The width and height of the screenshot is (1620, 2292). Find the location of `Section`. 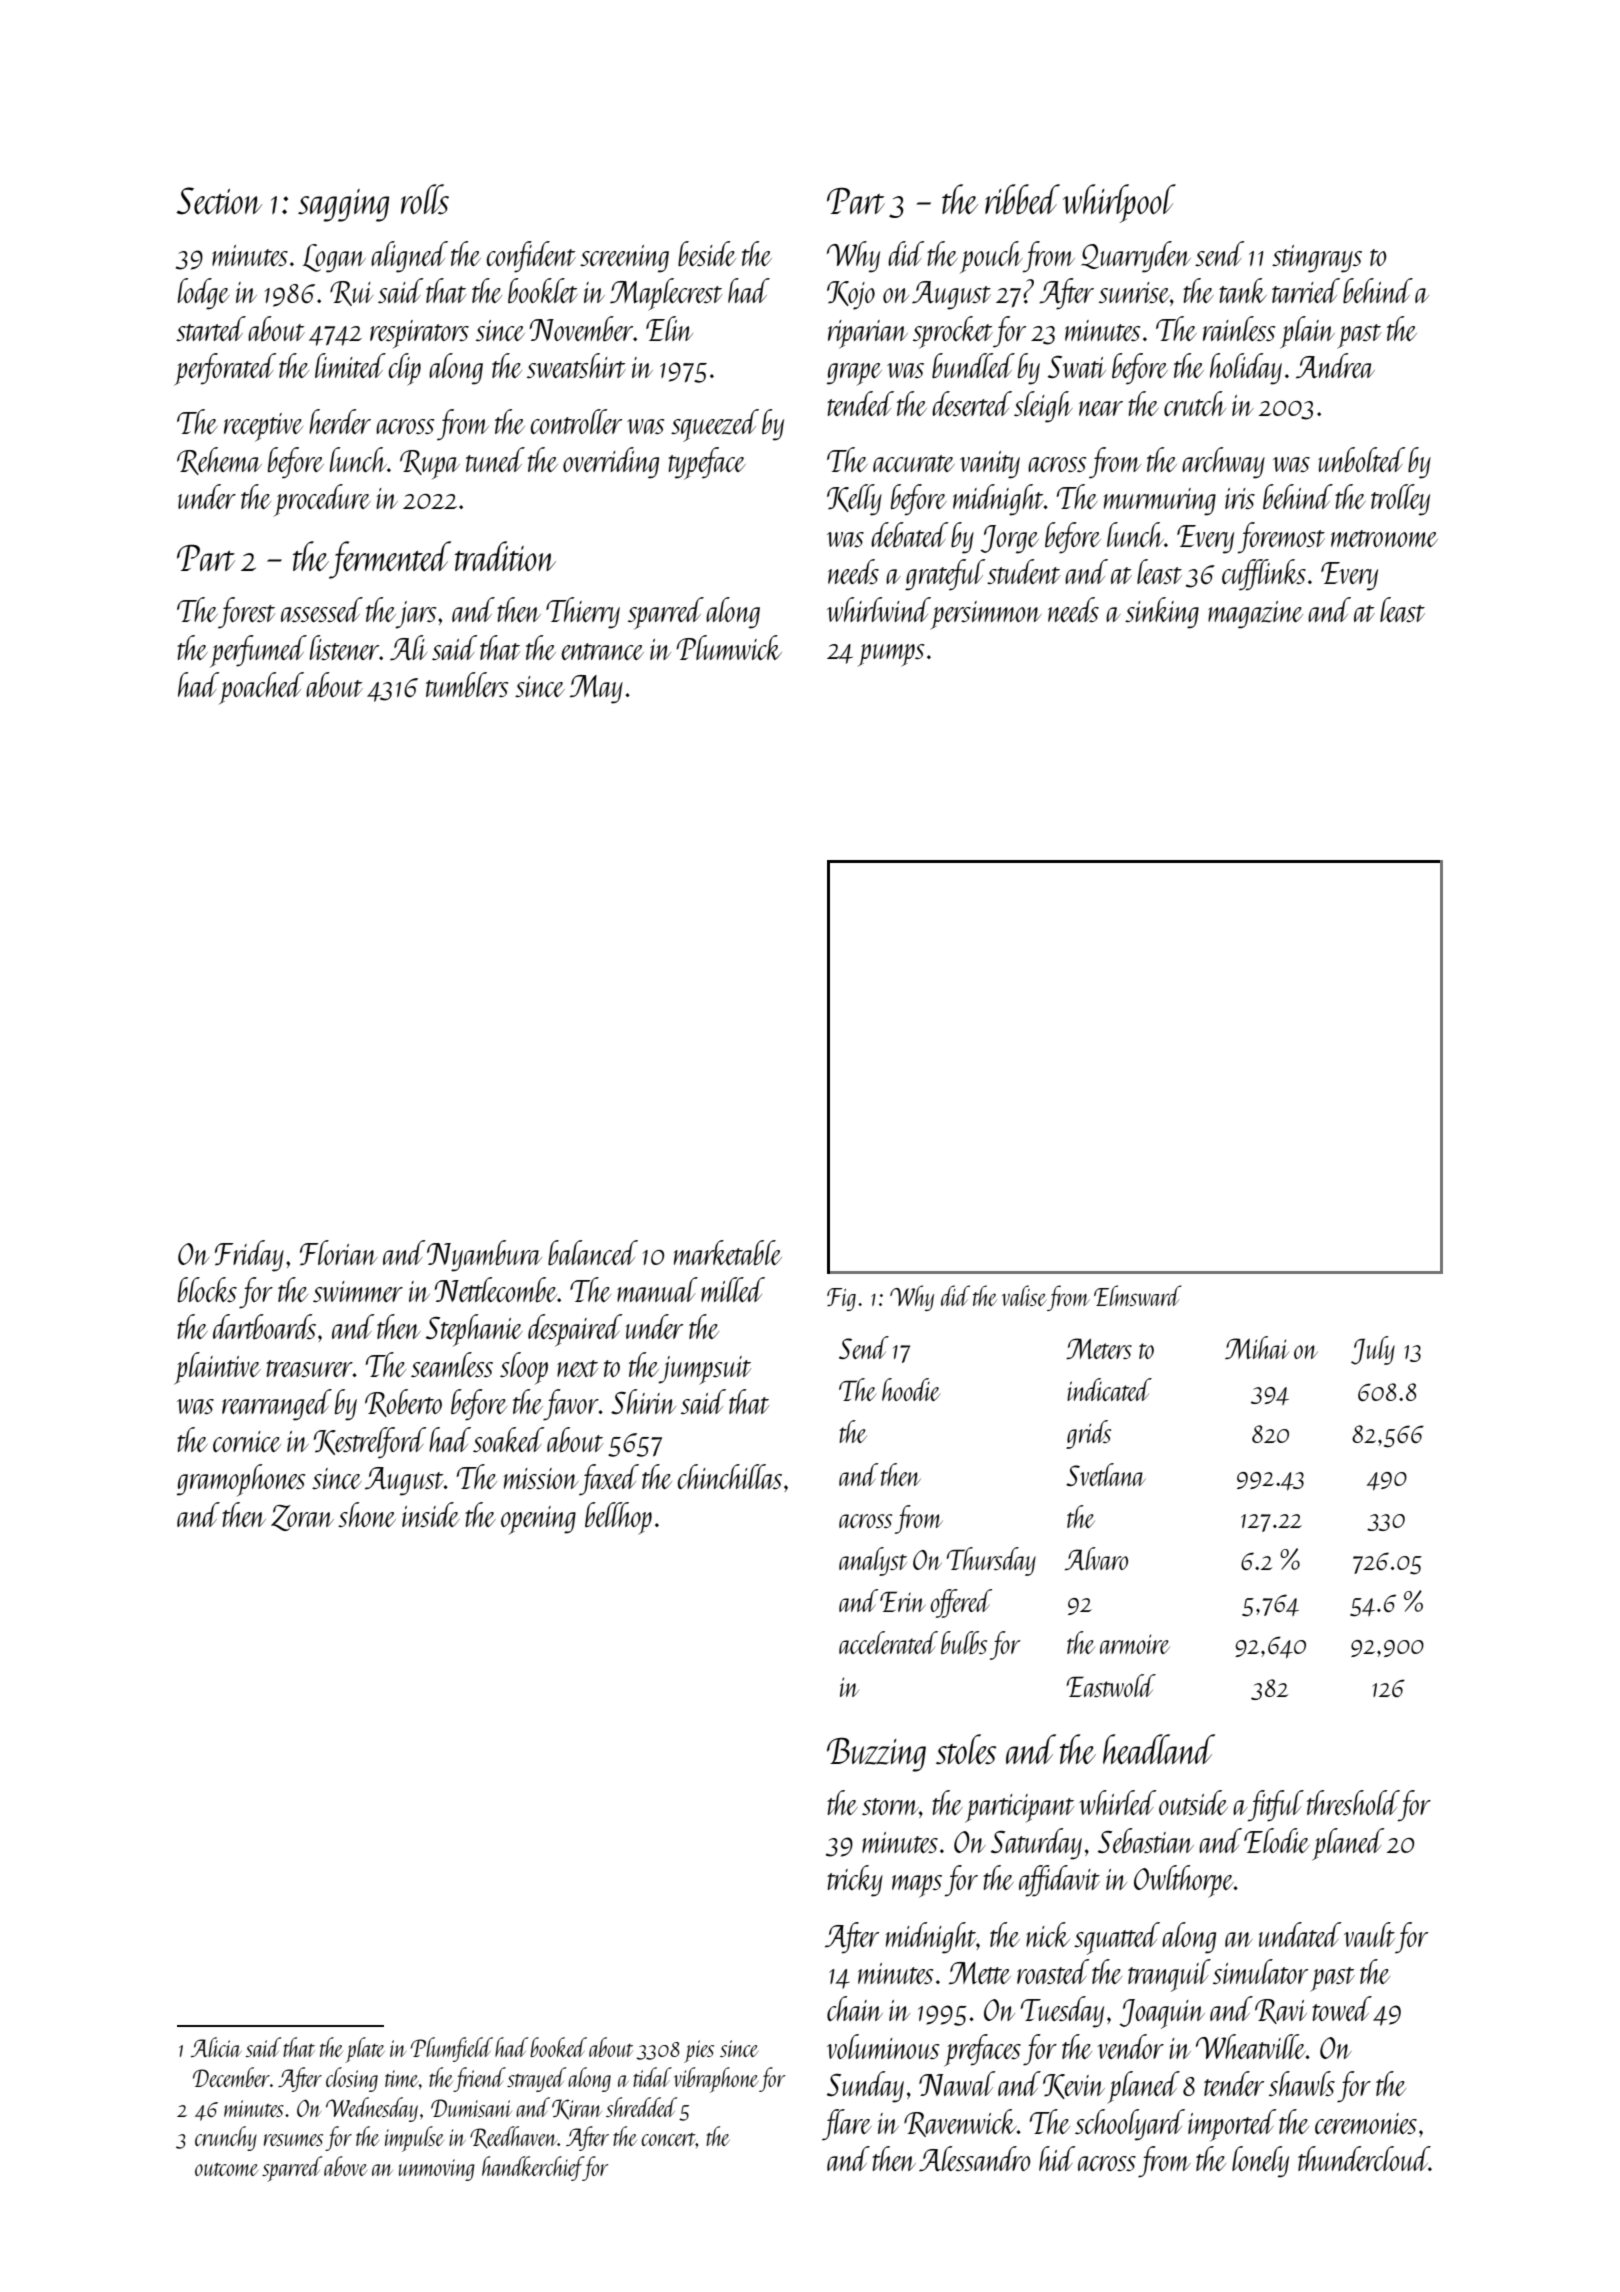

Section is located at coordinates (219, 201).
